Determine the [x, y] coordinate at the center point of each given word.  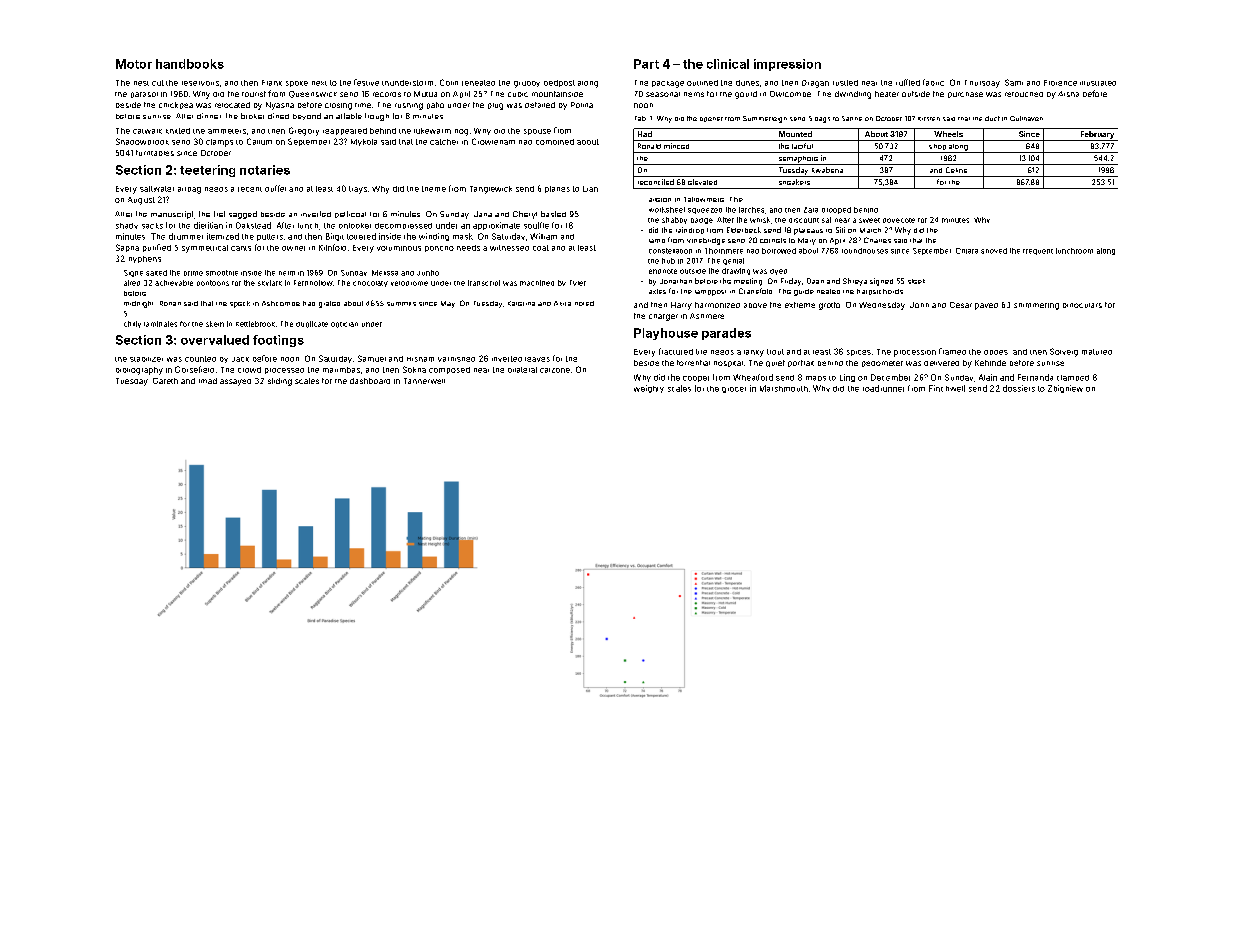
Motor [134, 64]
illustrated [1098, 83]
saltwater [157, 189]
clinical [728, 64]
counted [200, 359]
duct [992, 118]
